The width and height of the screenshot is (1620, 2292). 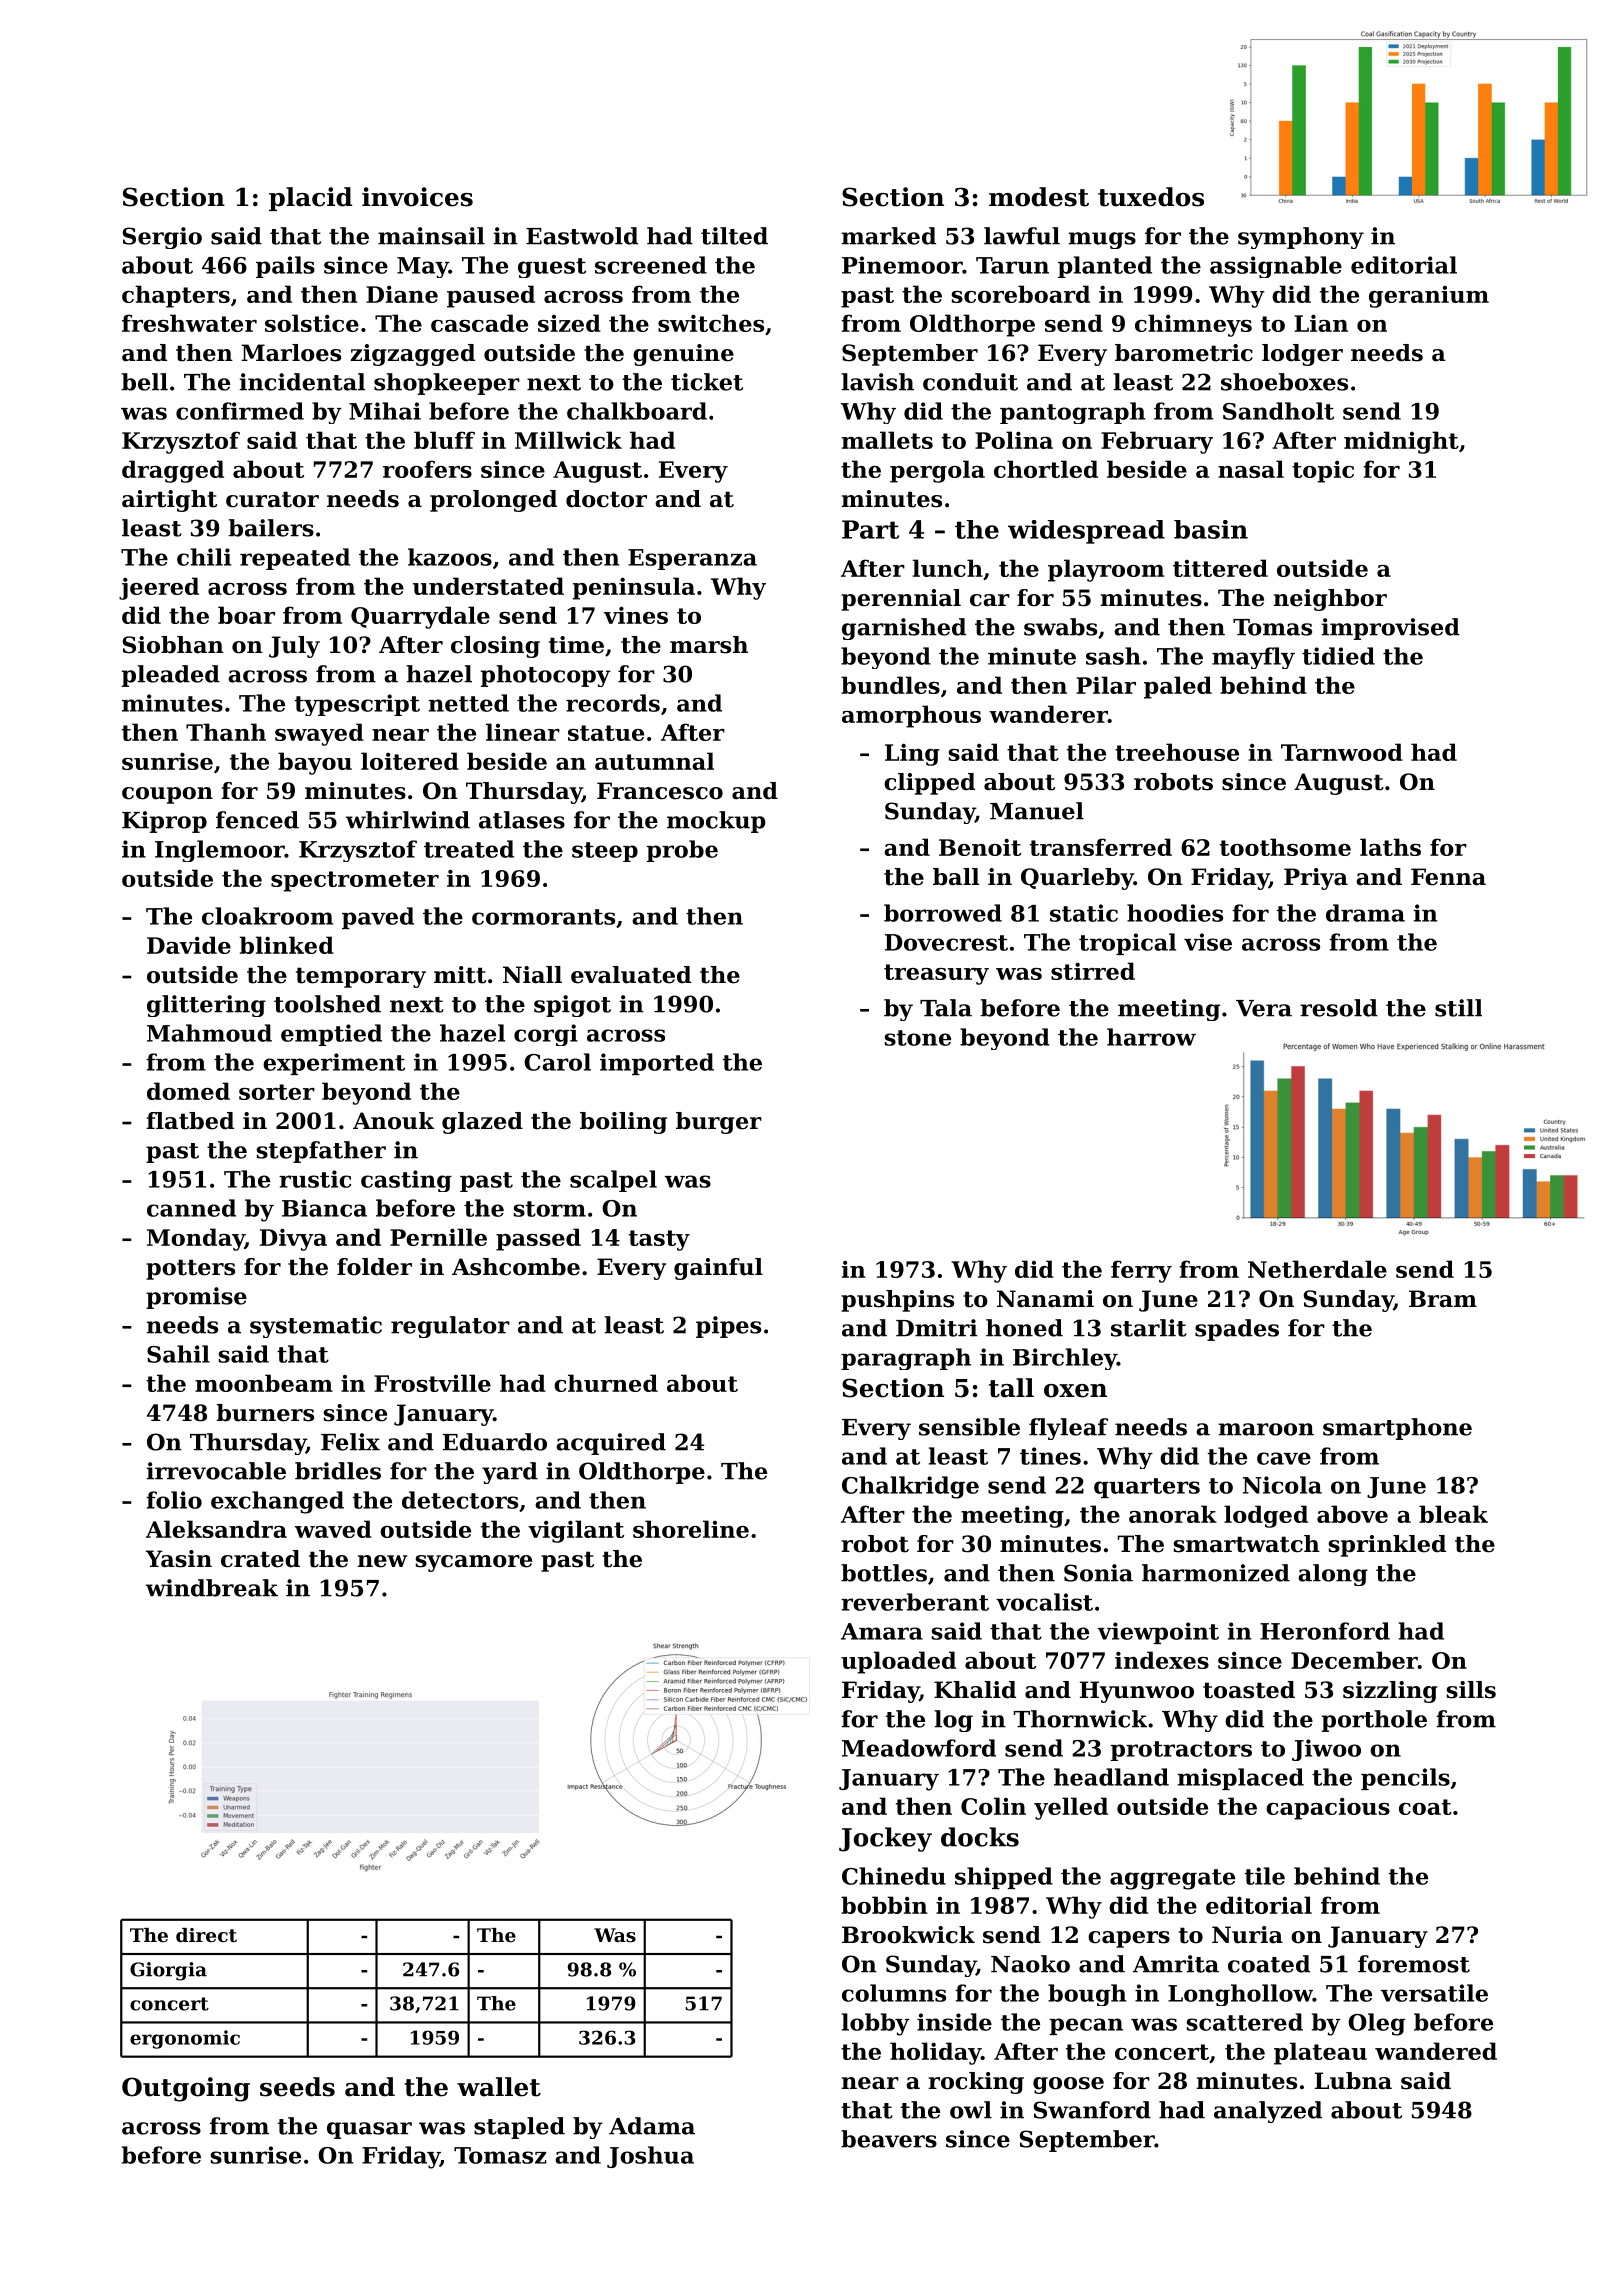 I want to click on spectrometer, so click(x=355, y=881).
